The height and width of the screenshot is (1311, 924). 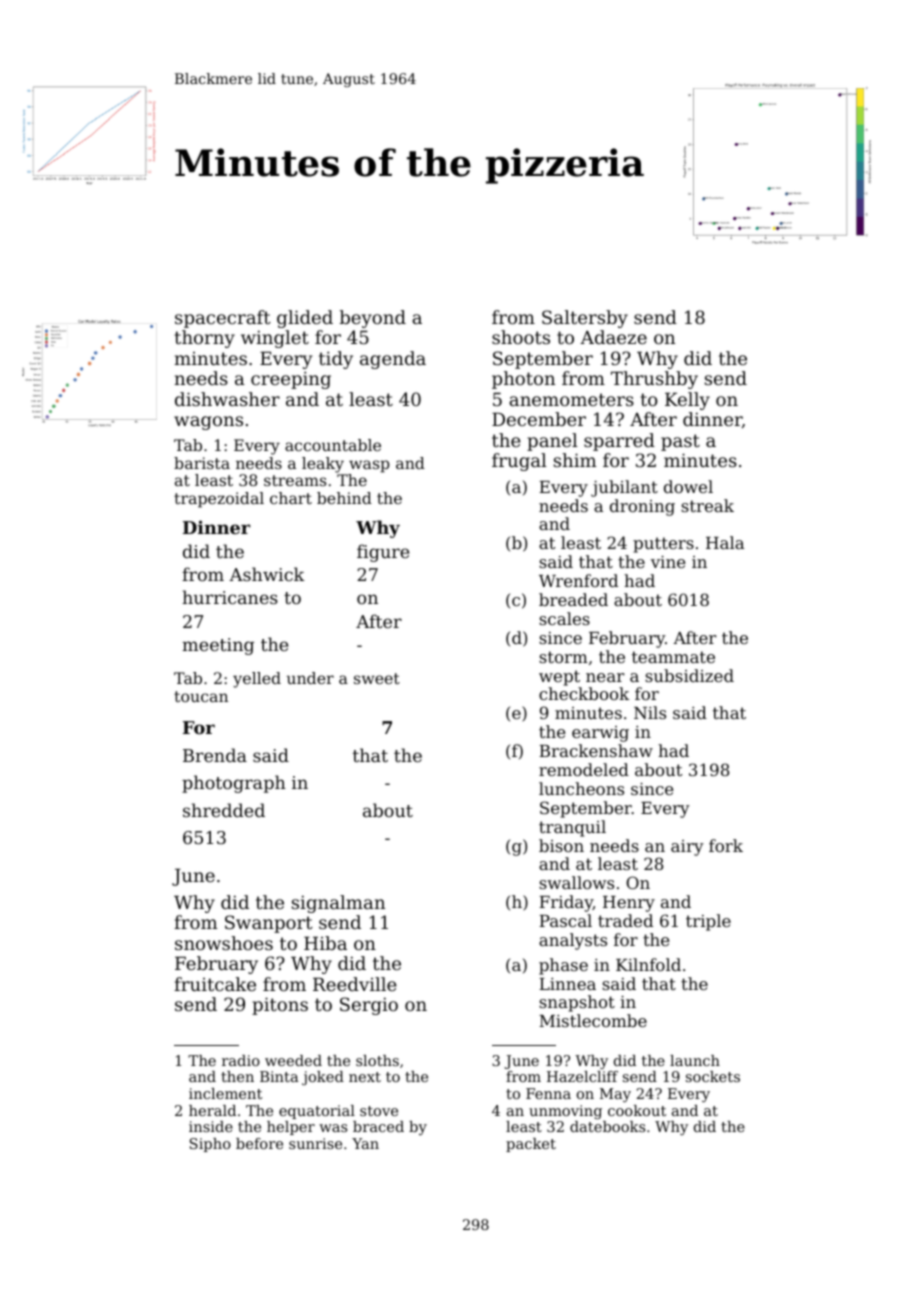 I want to click on Pascal, so click(x=565, y=920).
